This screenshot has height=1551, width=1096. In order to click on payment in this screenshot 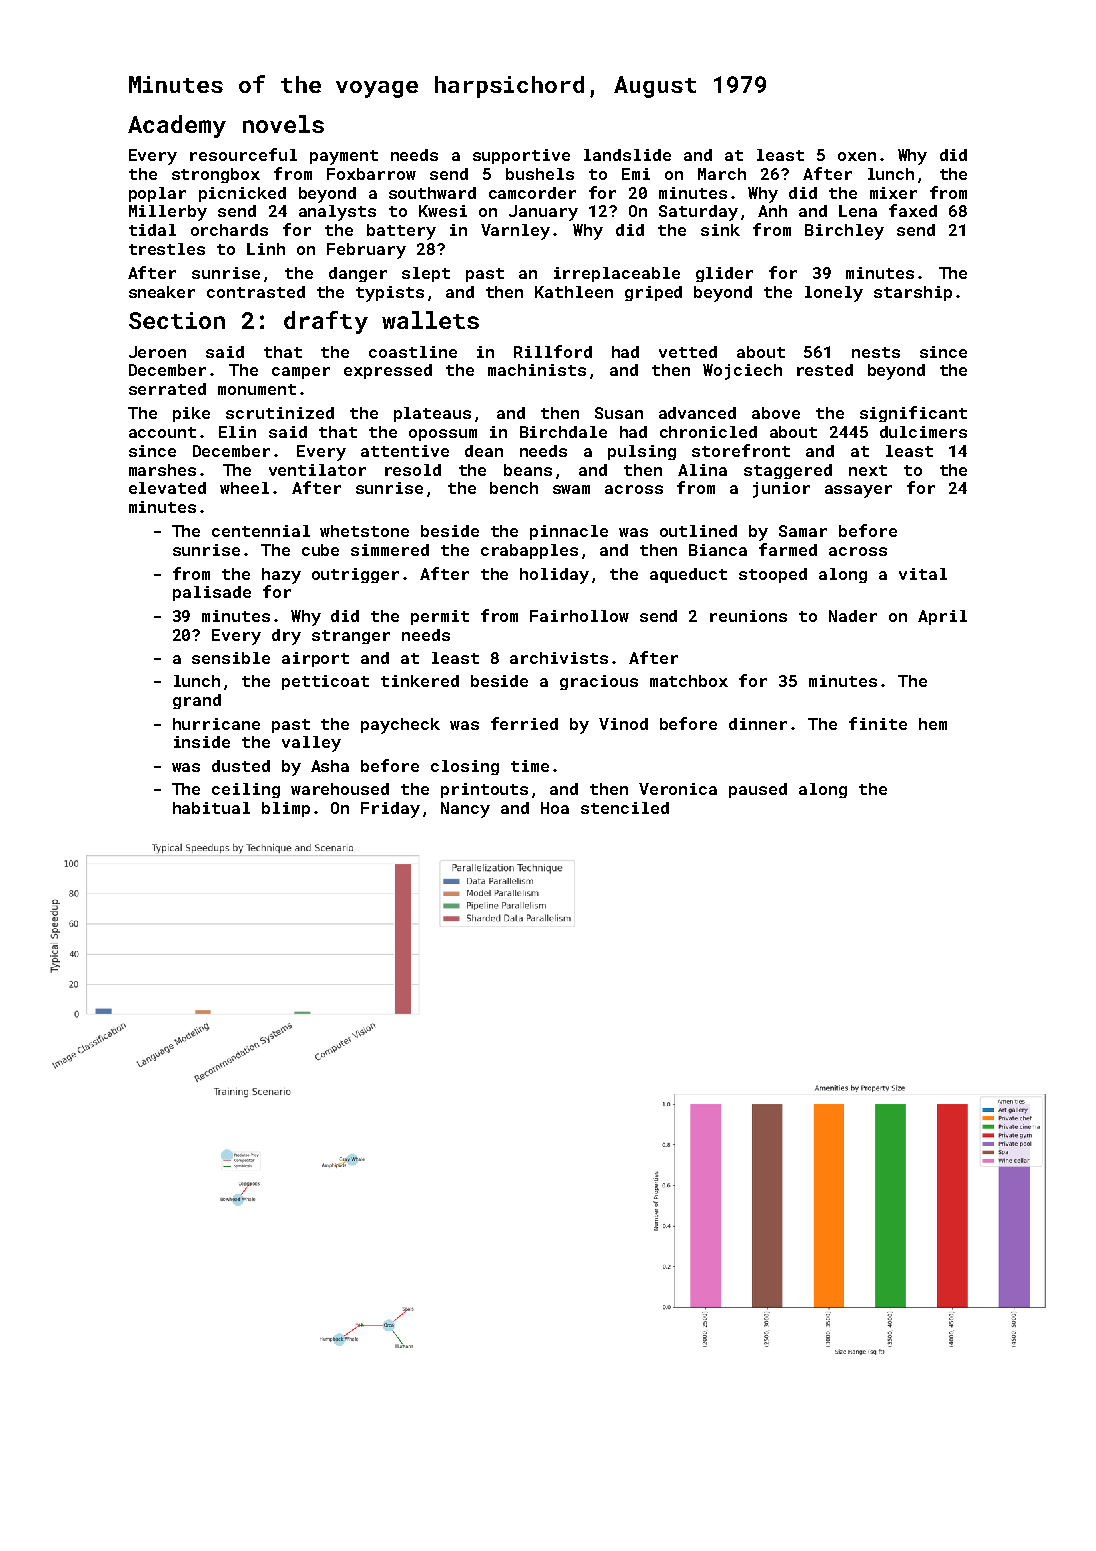, I will do `click(344, 157)`.
